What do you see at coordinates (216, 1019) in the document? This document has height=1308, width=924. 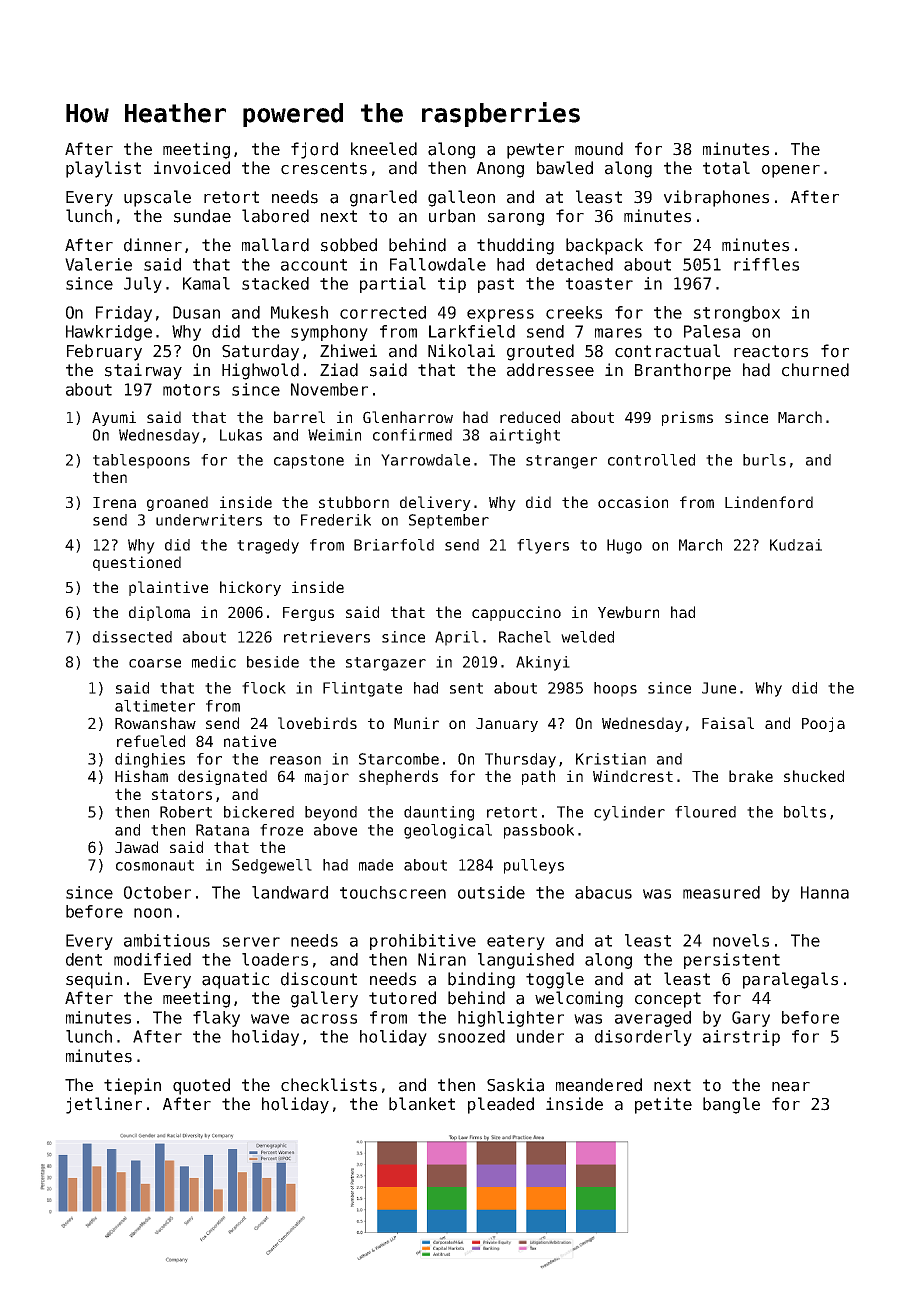 I see `flaky` at bounding box center [216, 1019].
